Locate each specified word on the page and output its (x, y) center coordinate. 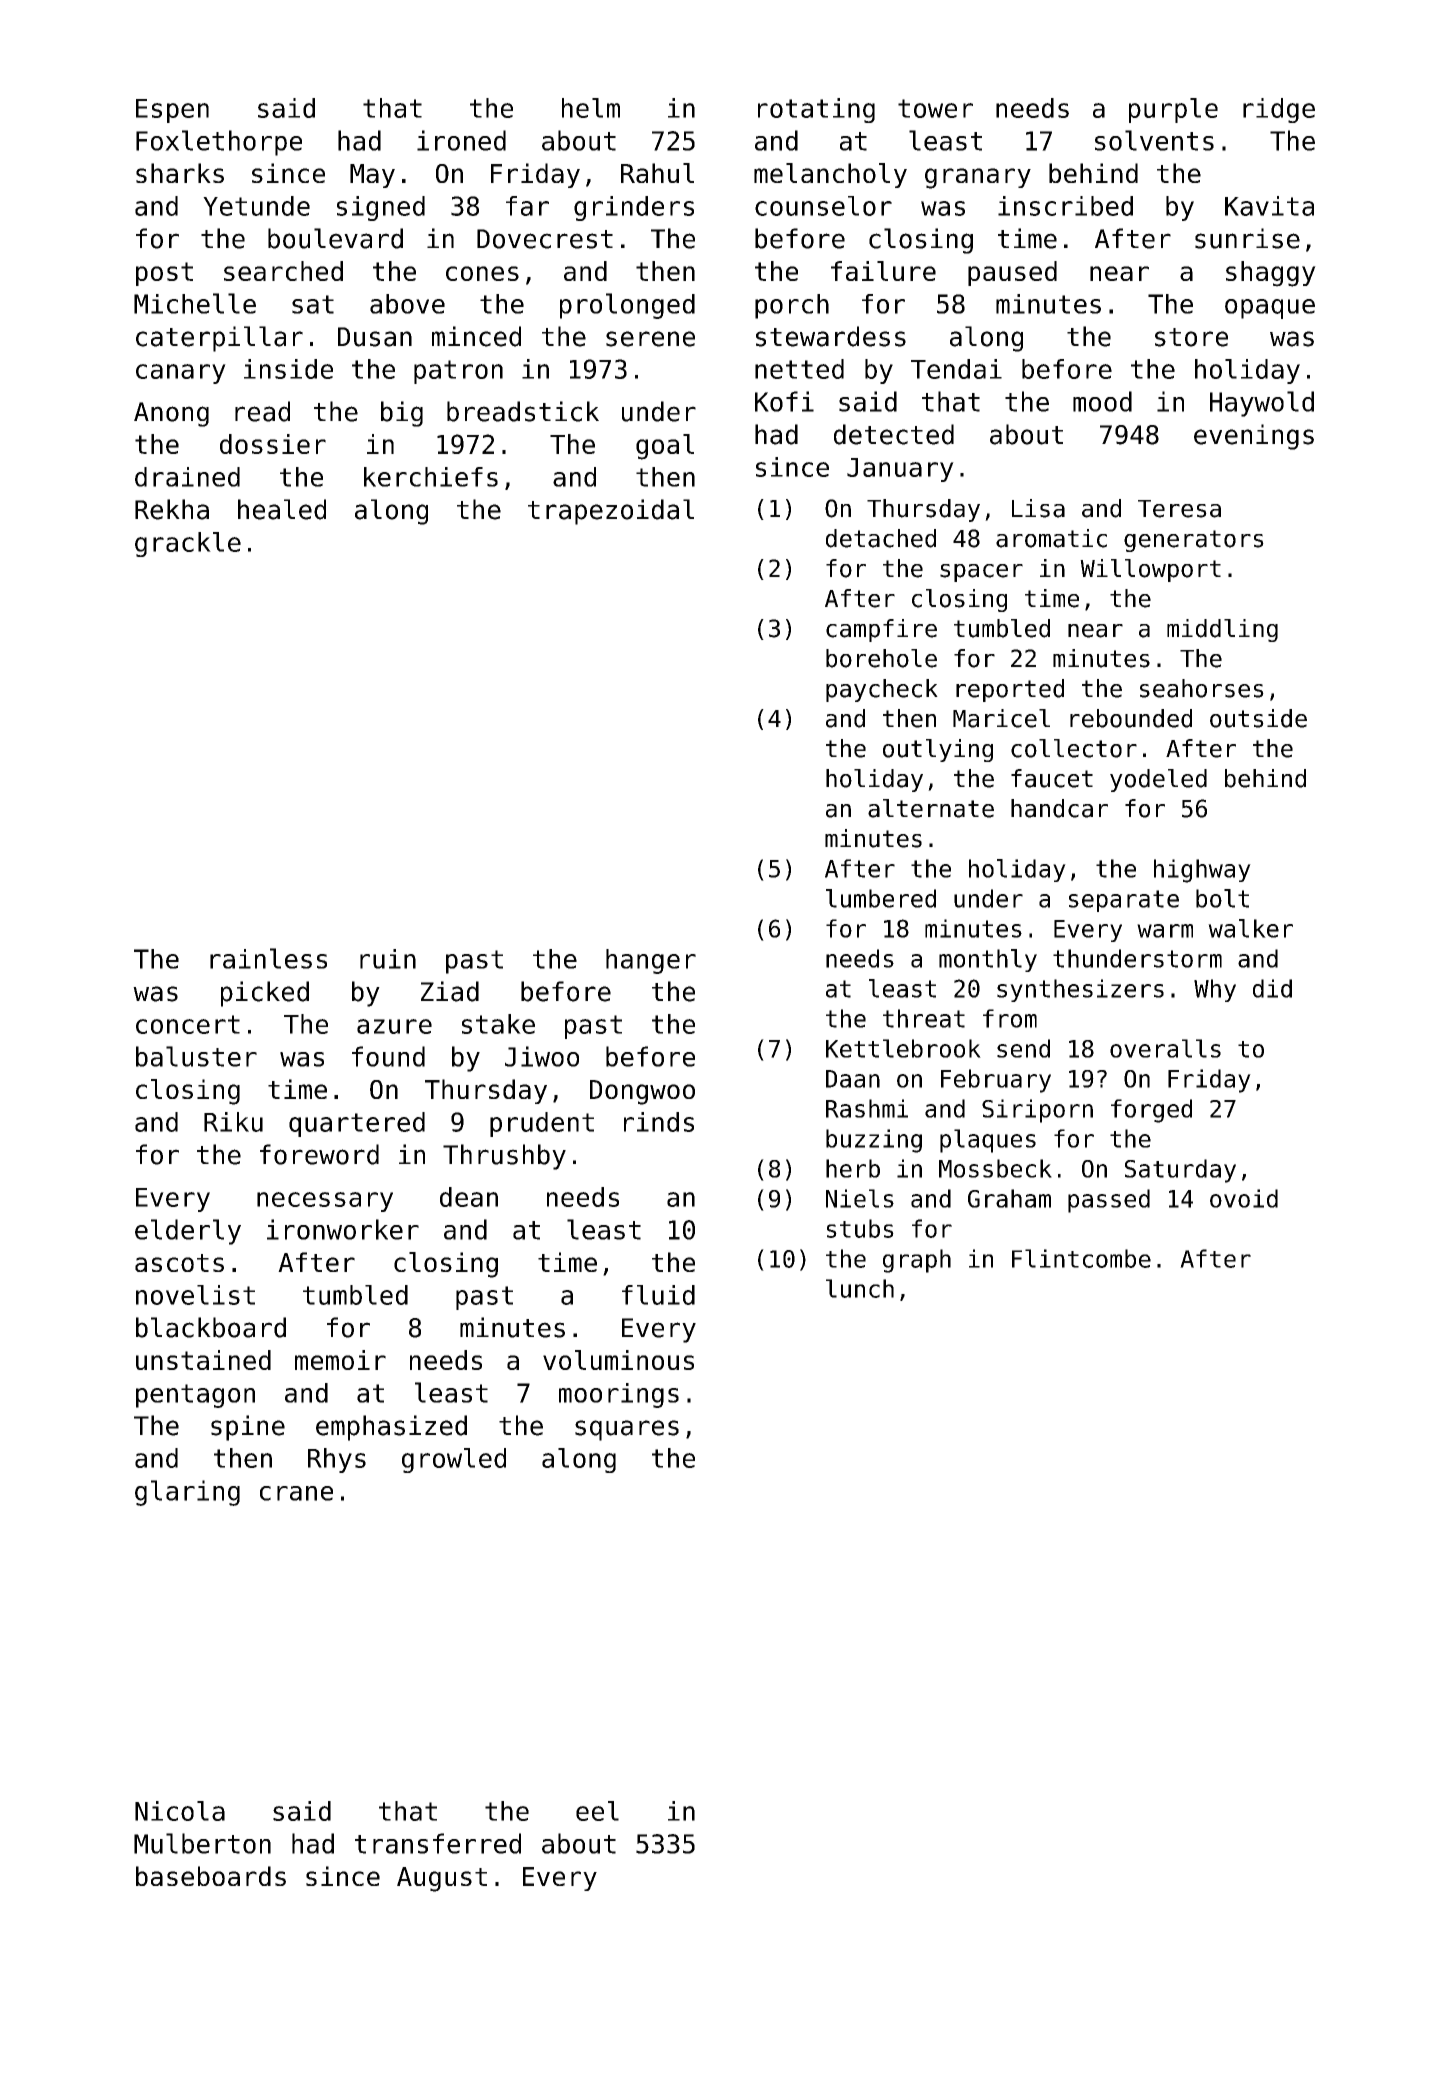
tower (935, 108)
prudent (542, 1124)
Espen (172, 111)
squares (627, 1430)
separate (1124, 901)
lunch (860, 1288)
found (388, 1056)
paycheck (882, 690)
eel (597, 1811)
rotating (816, 110)
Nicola (180, 1811)
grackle (188, 544)
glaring (187, 1493)
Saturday (1180, 1171)
